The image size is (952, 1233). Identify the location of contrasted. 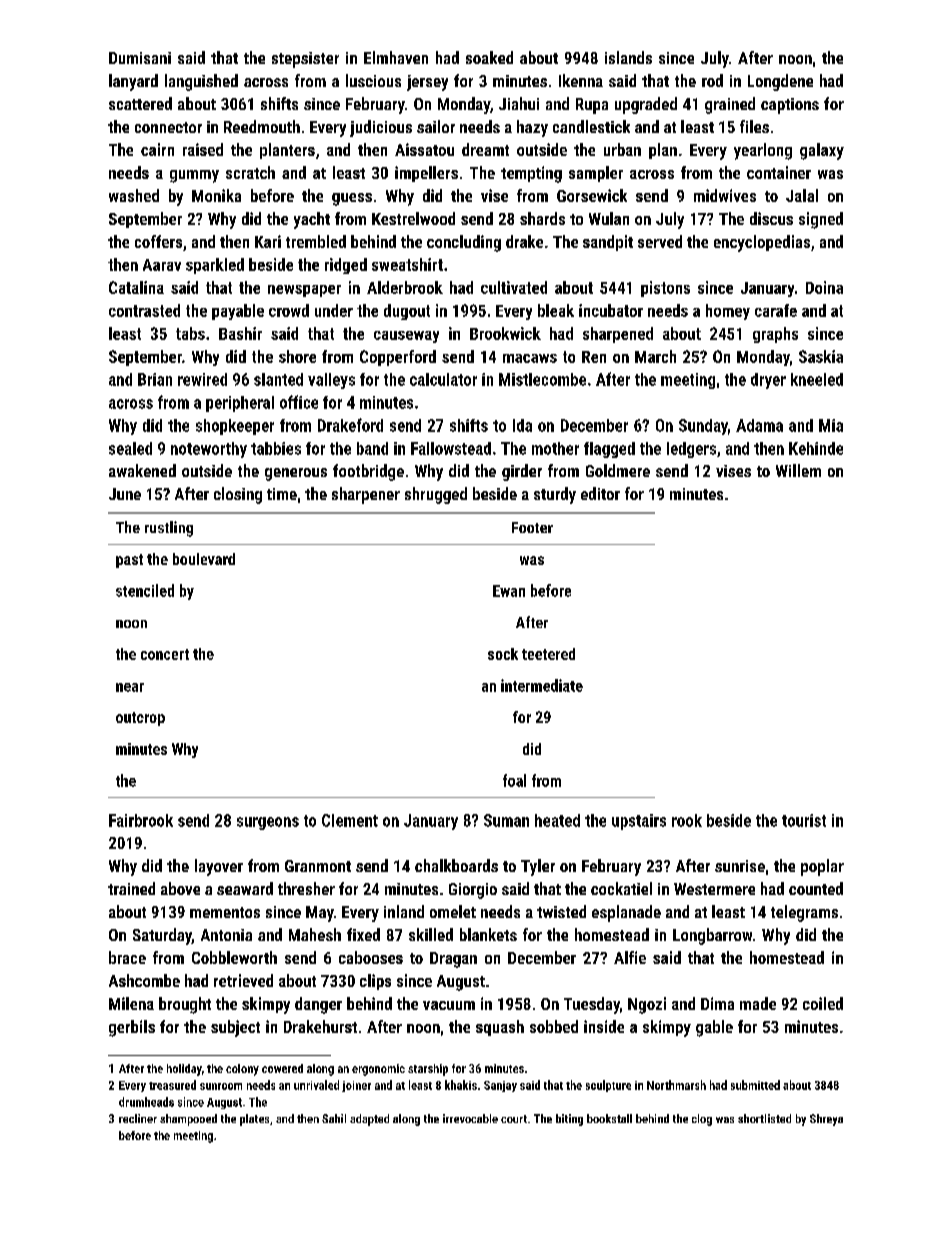
(144, 310).
